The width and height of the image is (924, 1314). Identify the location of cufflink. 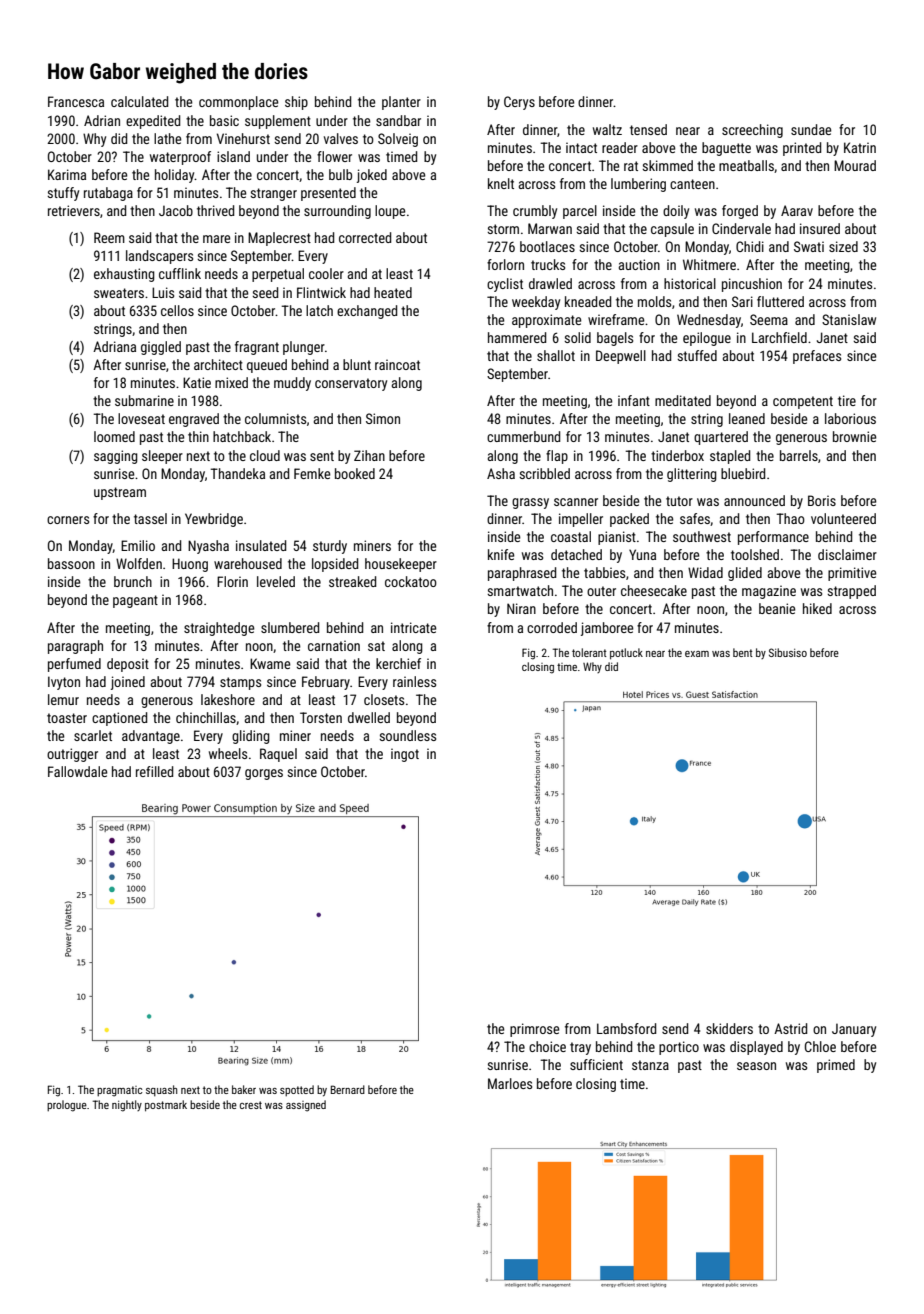
(180, 273).
